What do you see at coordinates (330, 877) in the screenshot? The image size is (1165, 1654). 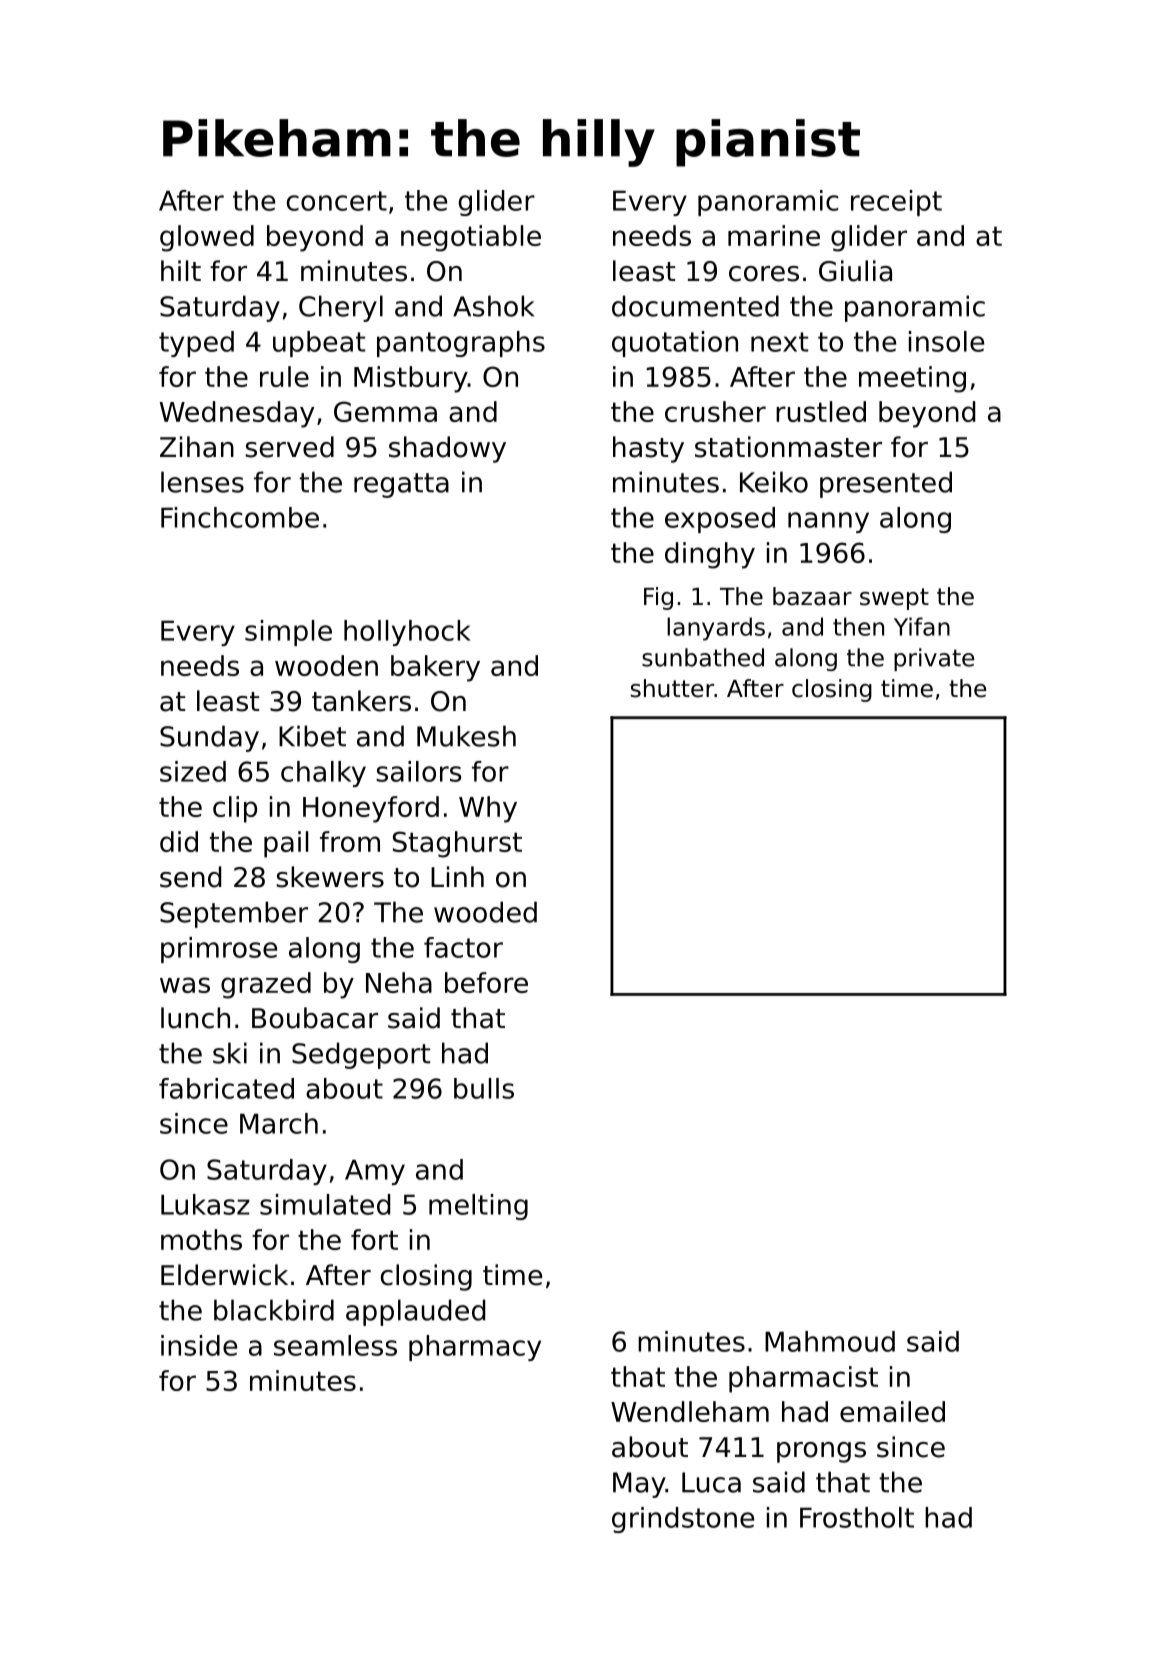 I see `skewers` at bounding box center [330, 877].
